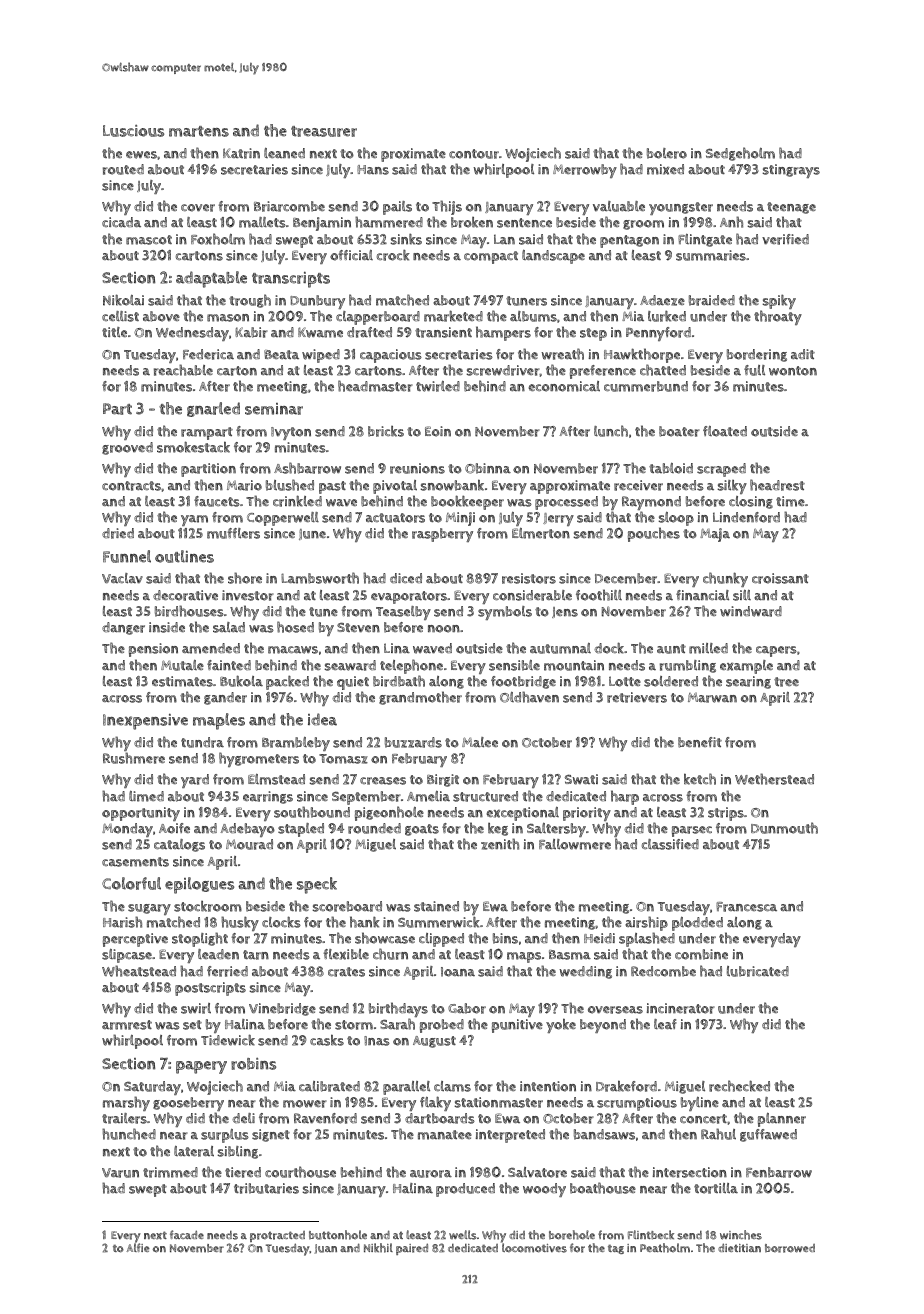 This document has width=924, height=1314. I want to click on yam, so click(194, 520).
